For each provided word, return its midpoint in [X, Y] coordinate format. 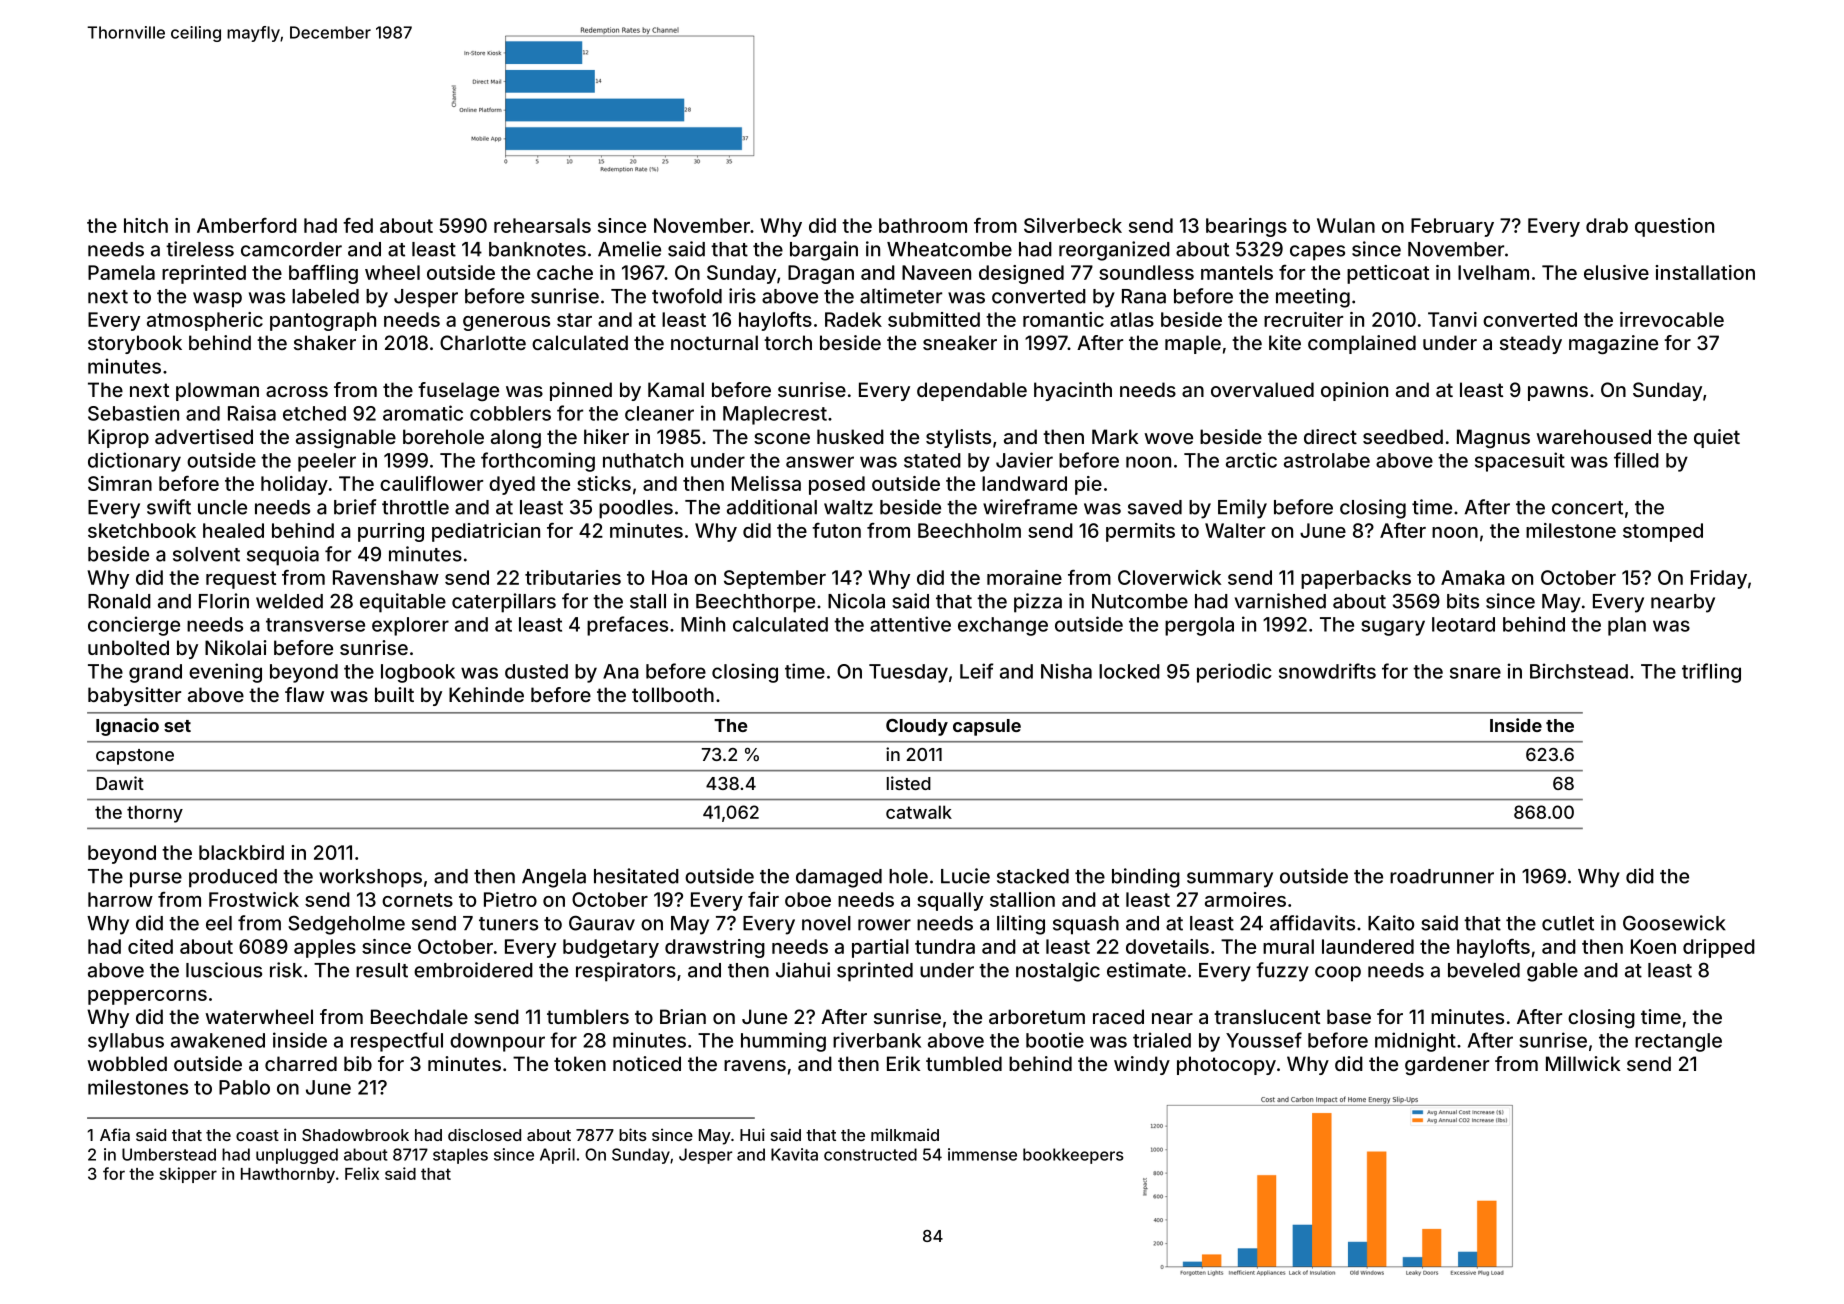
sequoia [283, 556]
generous [506, 323]
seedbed [1403, 436]
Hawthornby [288, 1175]
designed [1021, 274]
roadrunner [1442, 876]
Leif [977, 671]
